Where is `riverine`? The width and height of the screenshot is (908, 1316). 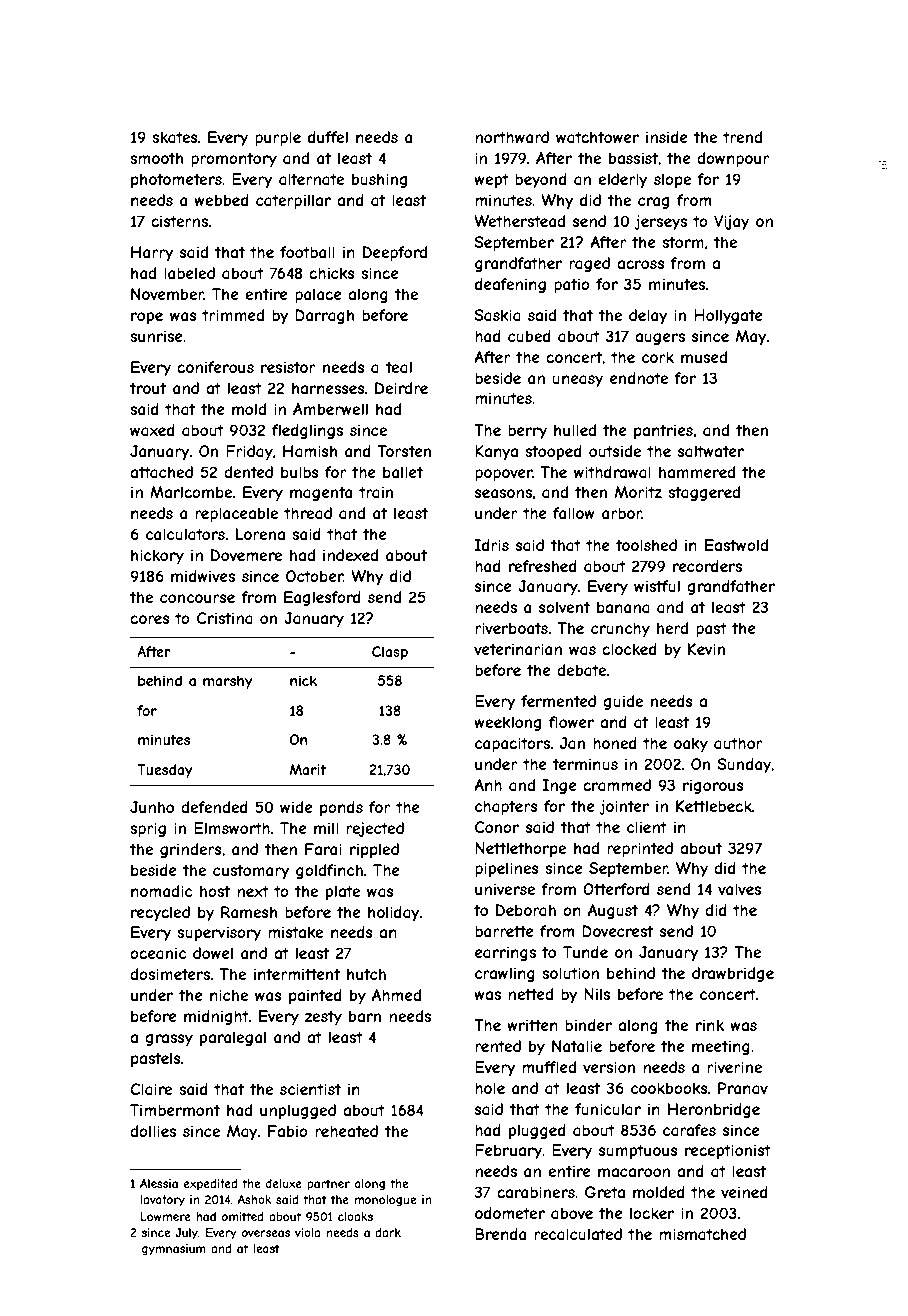
riverine is located at coordinates (734, 1067).
